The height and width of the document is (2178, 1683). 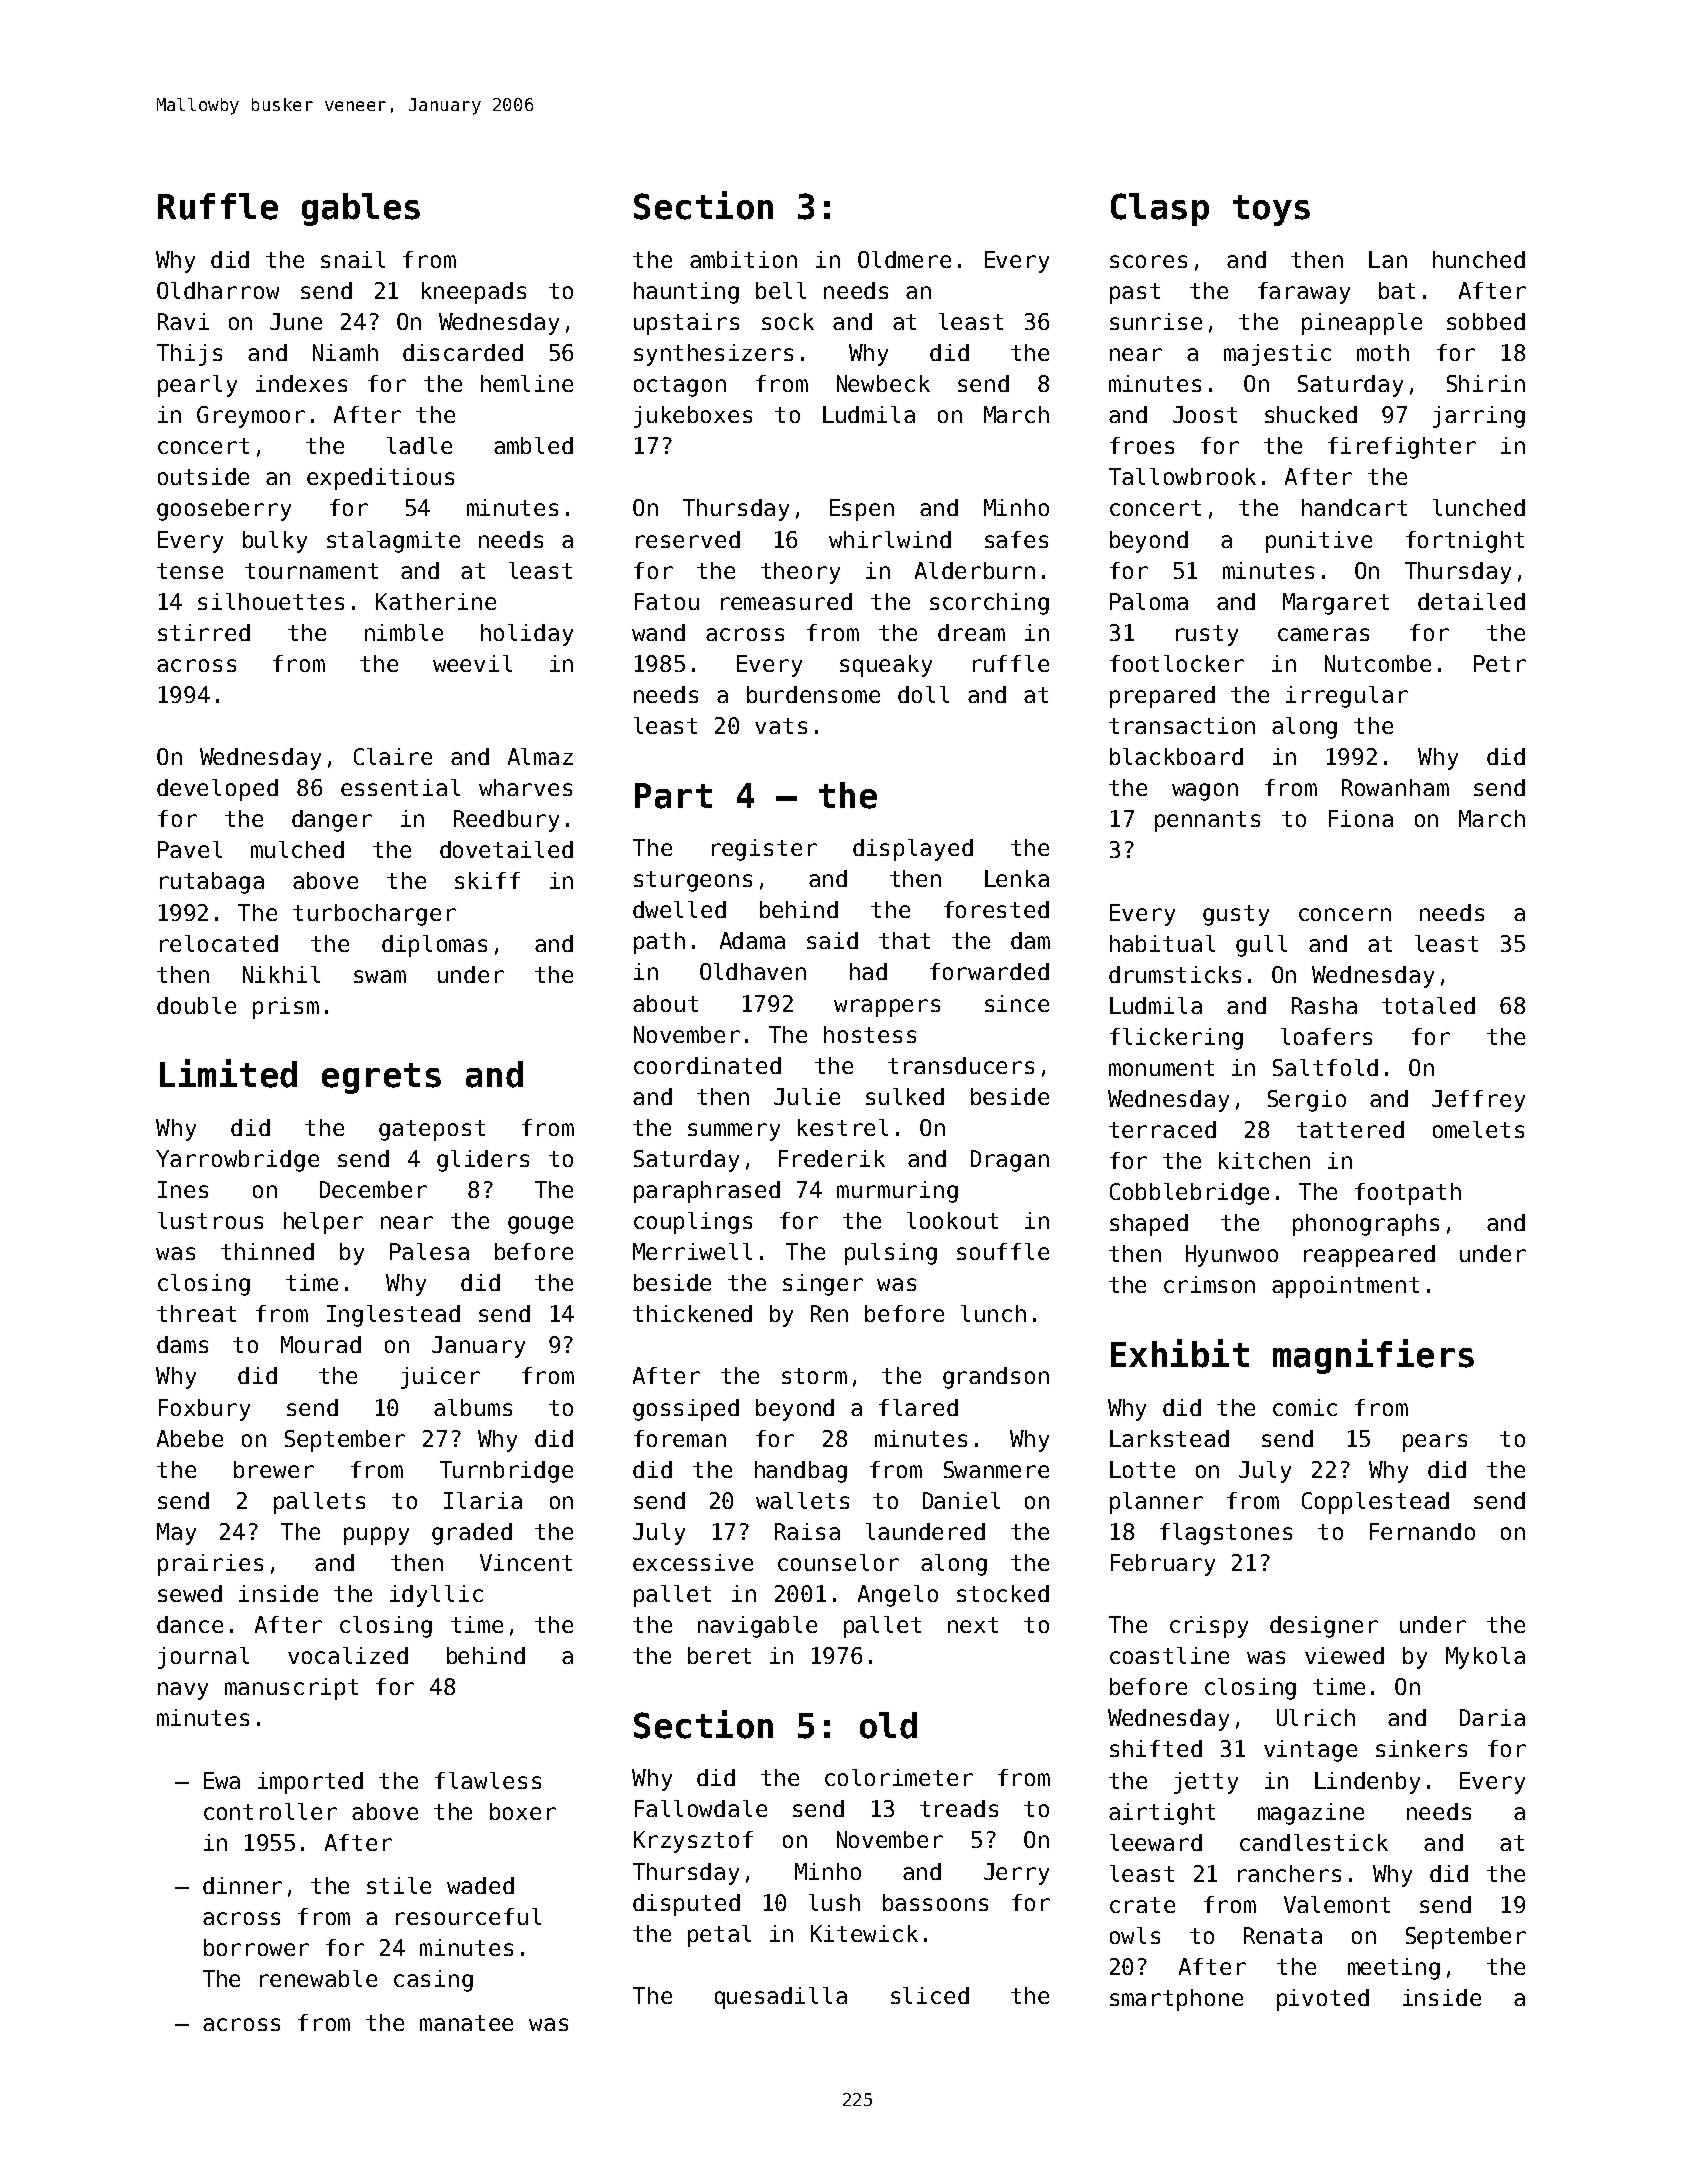 I want to click on vats, so click(x=781, y=726).
